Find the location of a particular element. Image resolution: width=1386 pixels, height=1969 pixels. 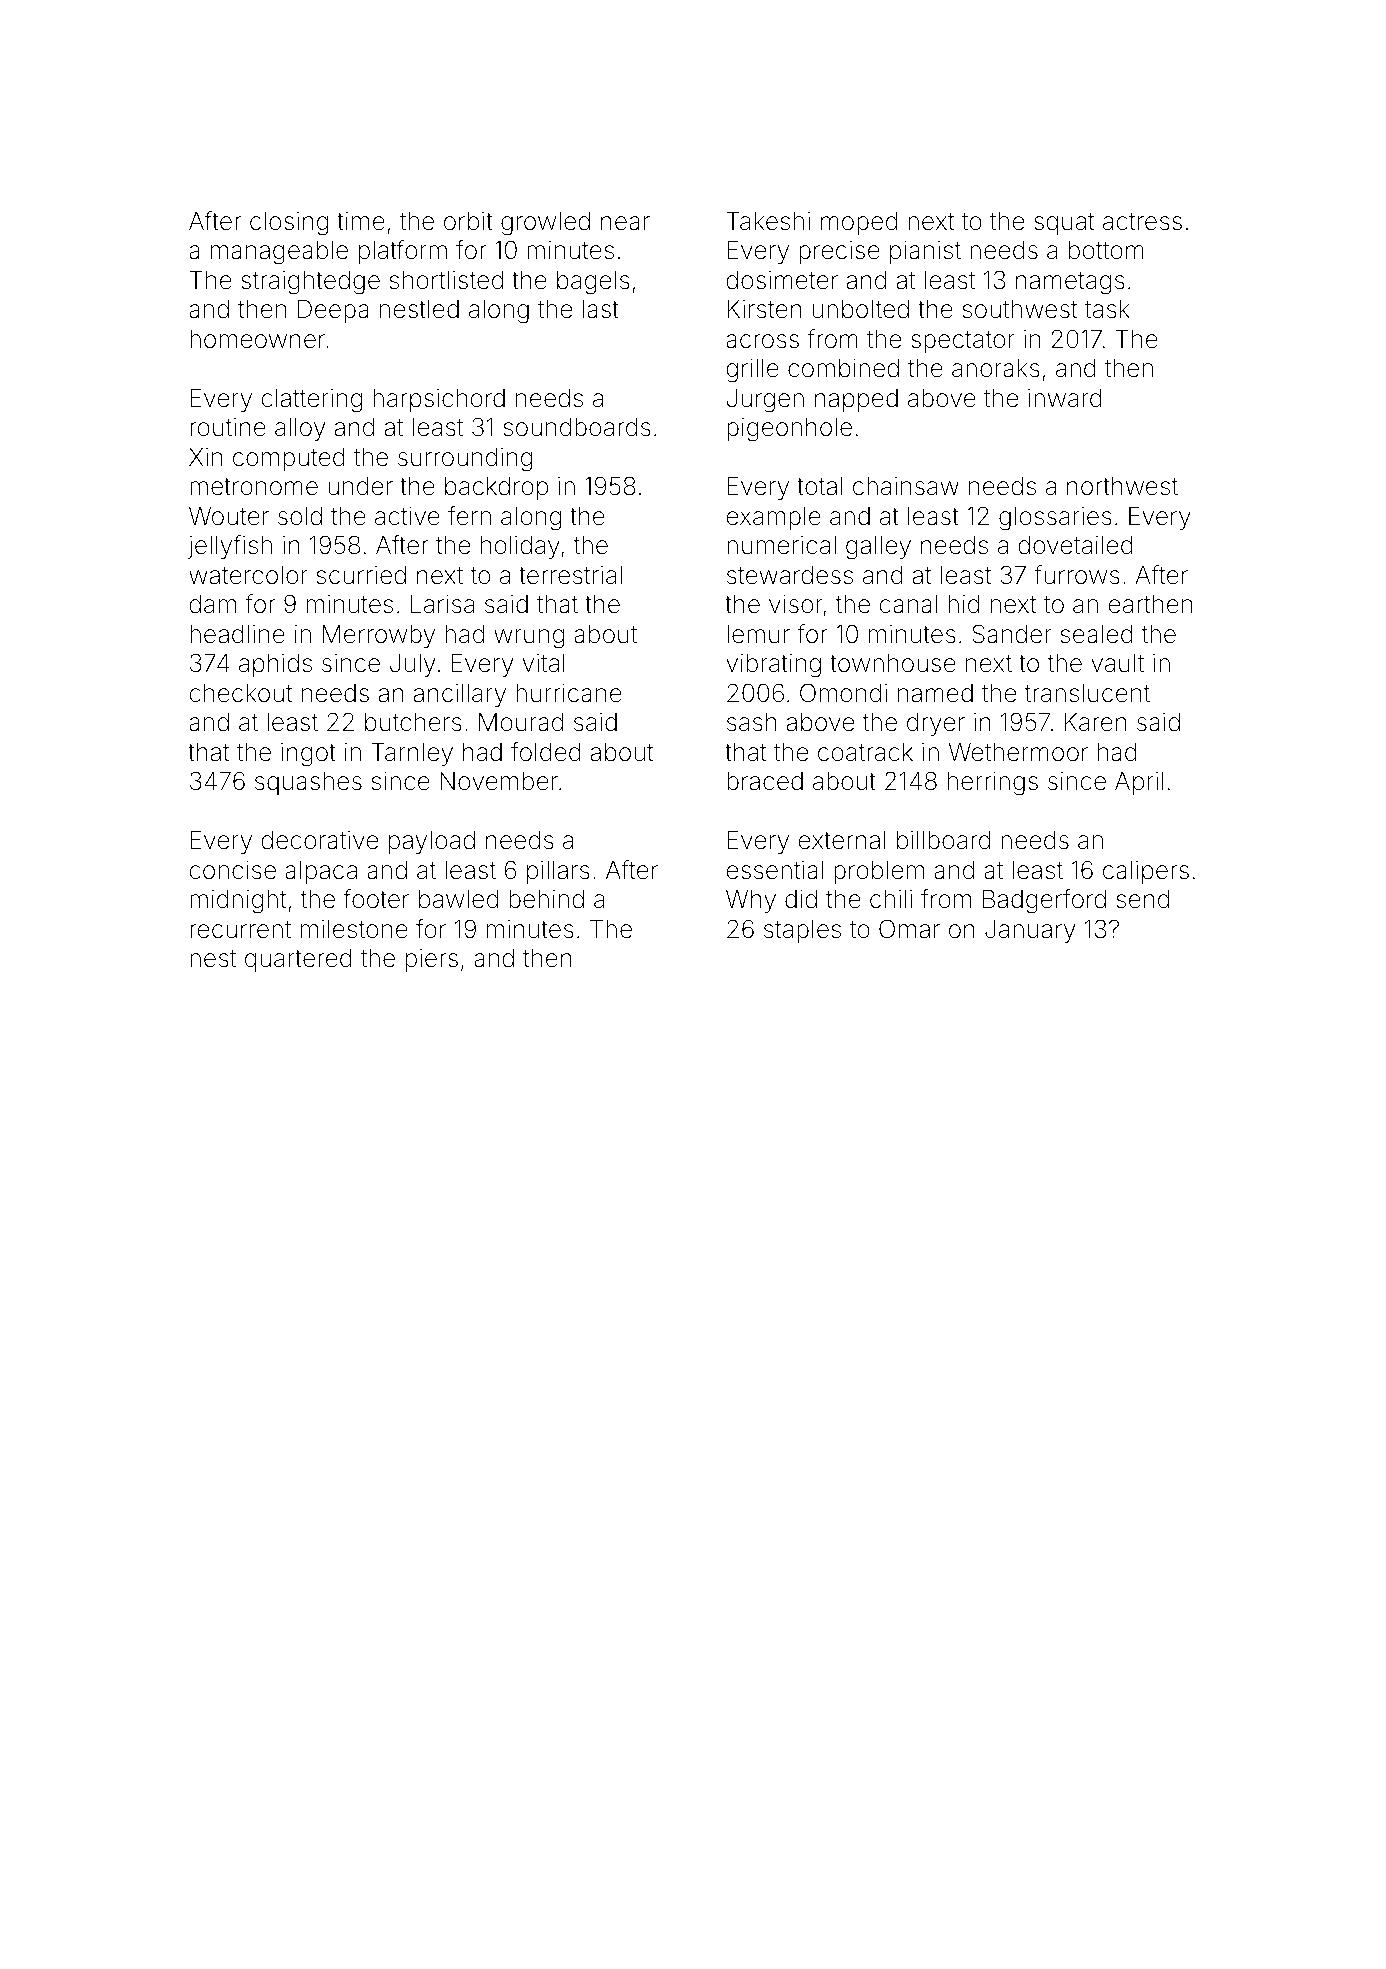

last is located at coordinates (601, 309).
